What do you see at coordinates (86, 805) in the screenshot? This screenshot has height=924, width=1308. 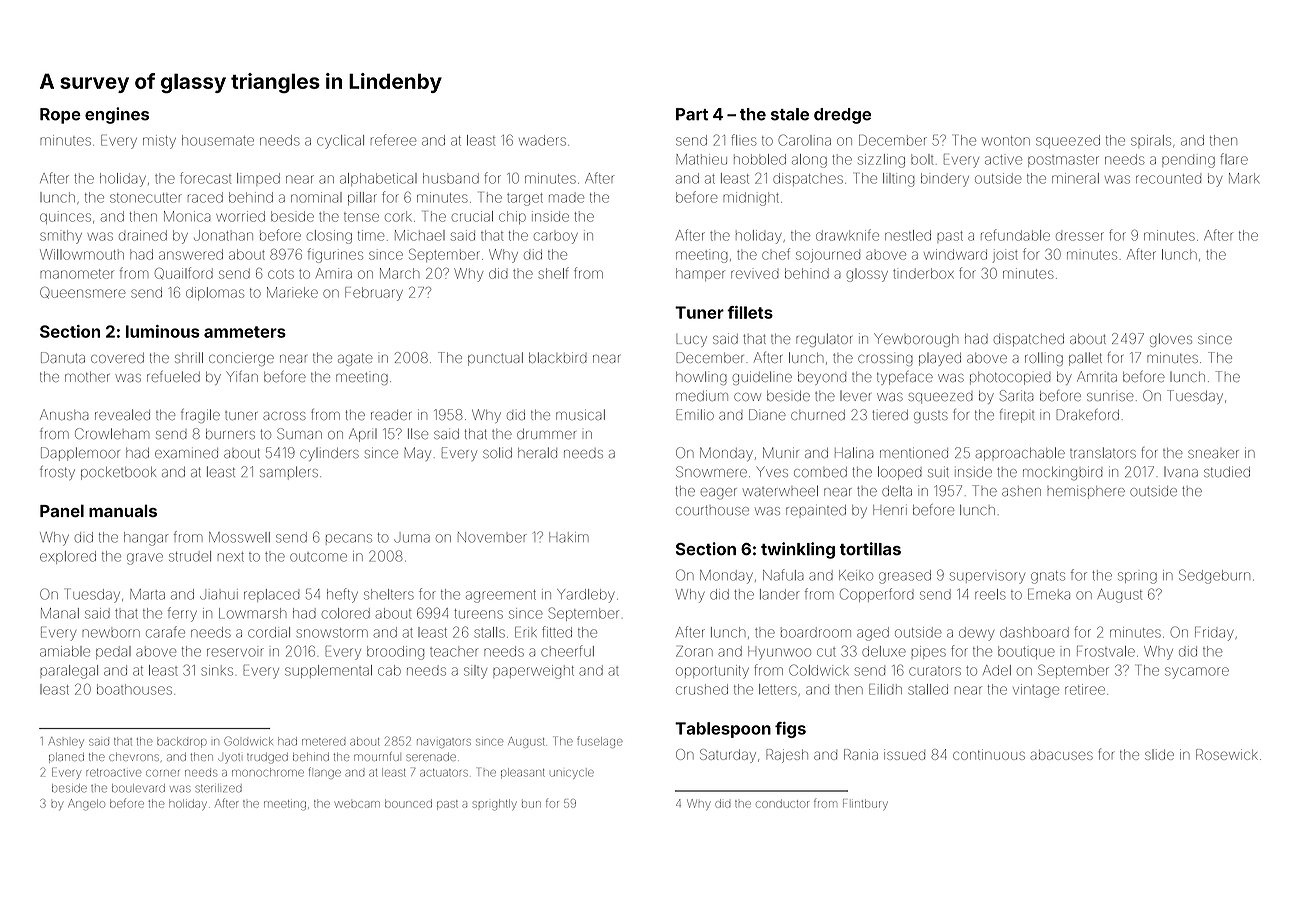 I see `Angelo` at bounding box center [86, 805].
